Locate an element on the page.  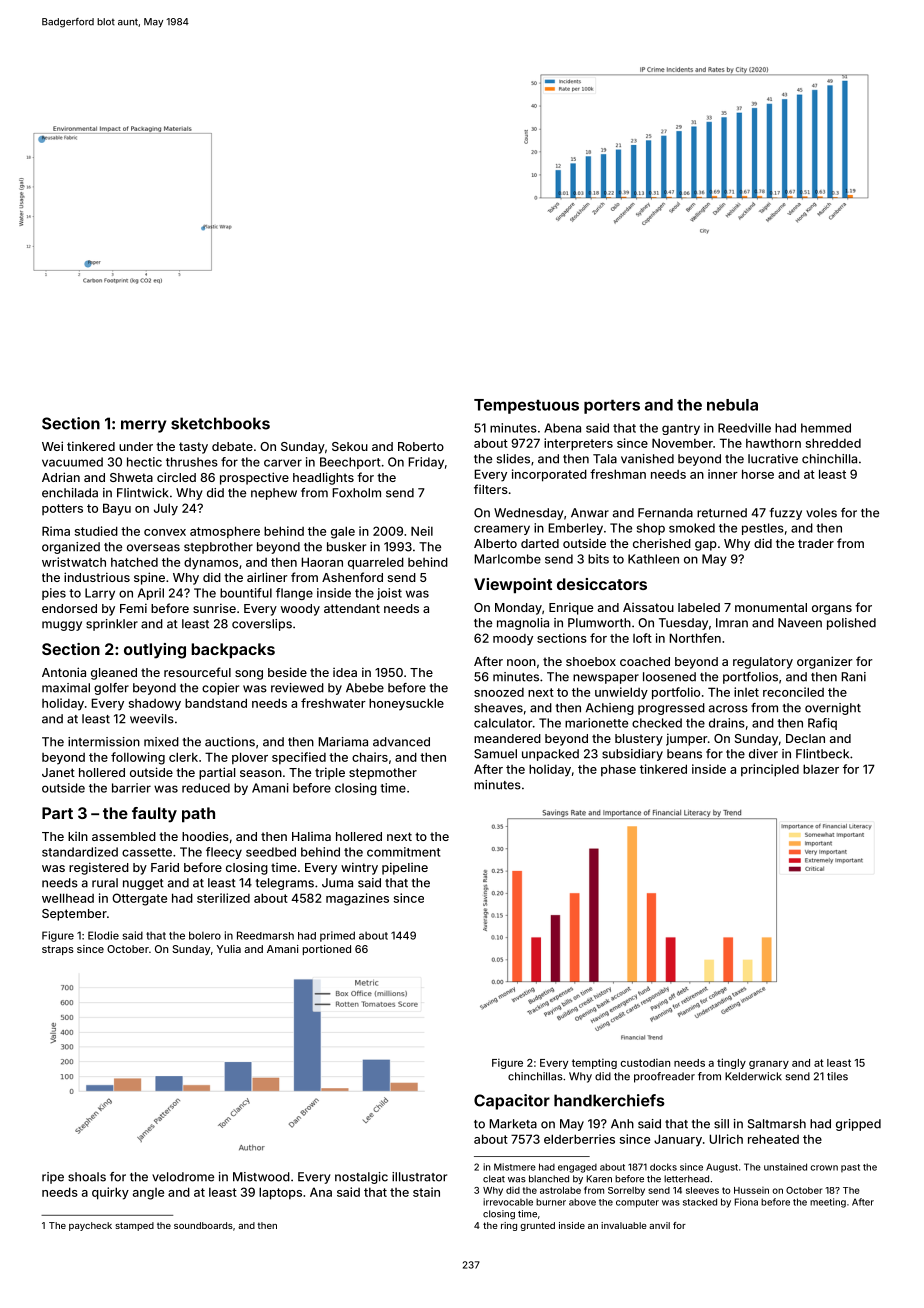
Tempestuous is located at coordinates (526, 406).
